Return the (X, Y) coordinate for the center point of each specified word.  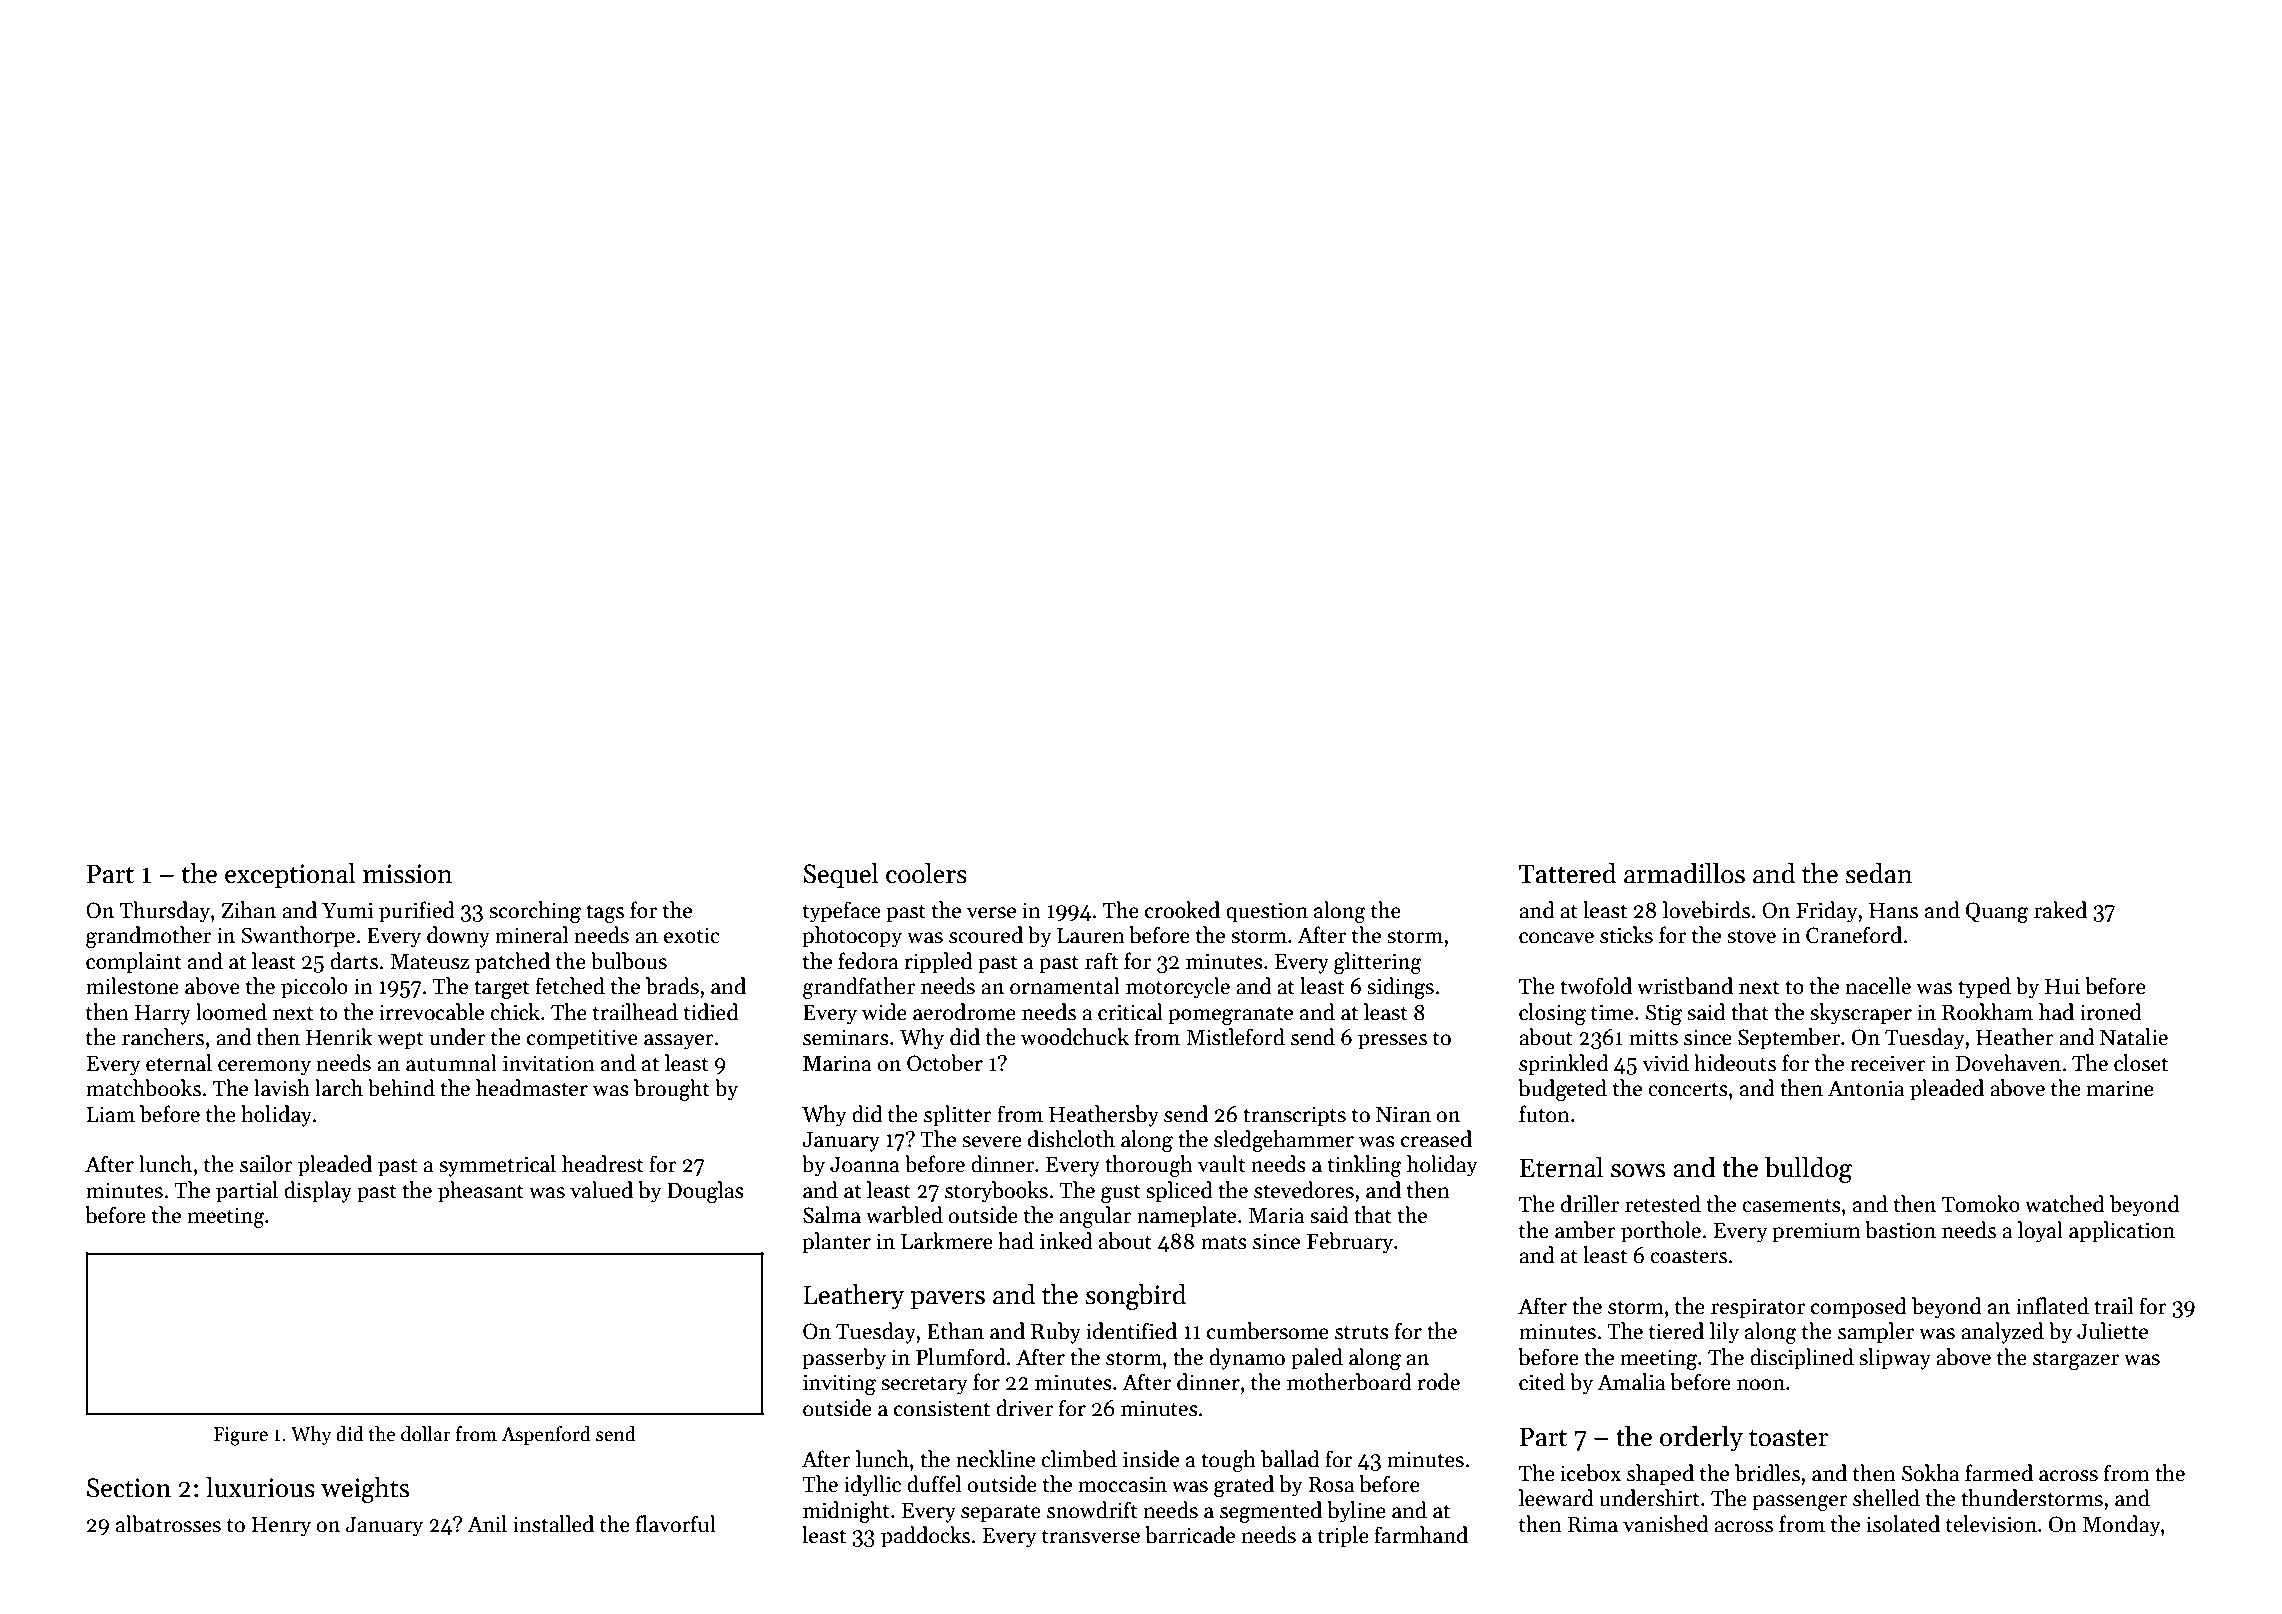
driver (1024, 1408)
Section (129, 1488)
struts (1362, 1332)
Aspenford (546, 1435)
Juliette (2112, 1331)
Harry (163, 1015)
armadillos (1684, 873)
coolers (926, 873)
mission (407, 874)
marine (2120, 1088)
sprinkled (1564, 1065)
